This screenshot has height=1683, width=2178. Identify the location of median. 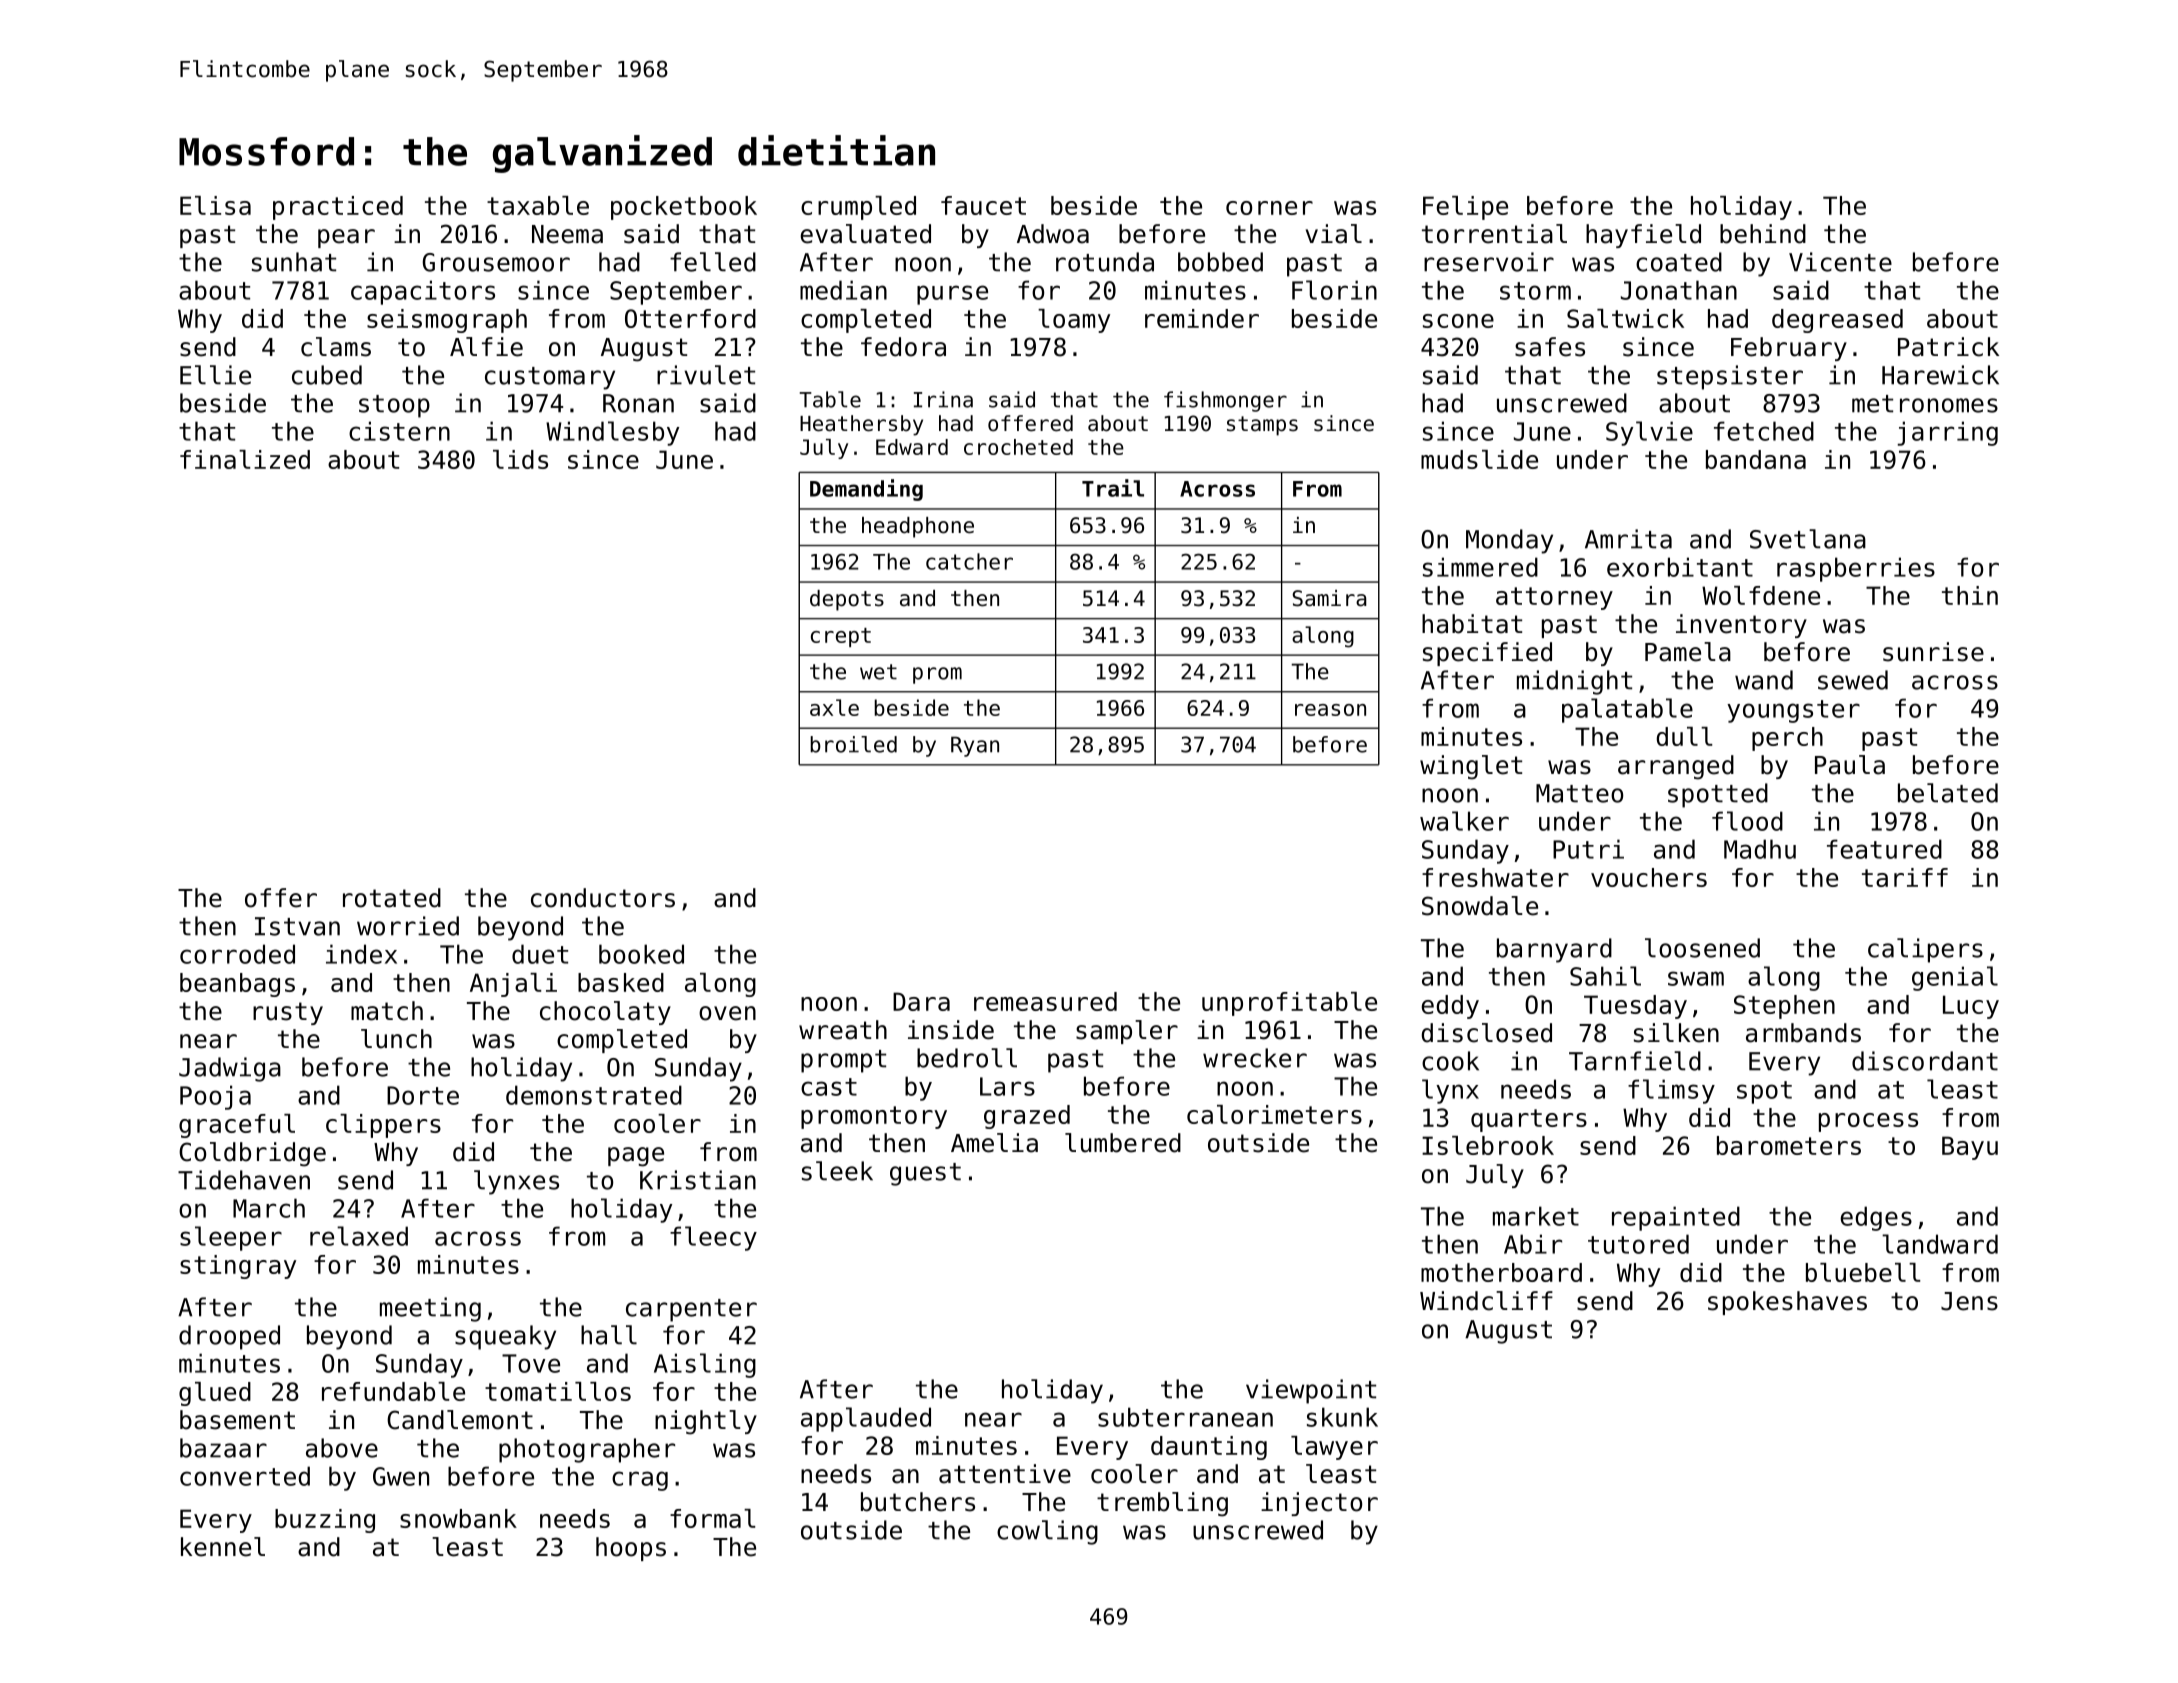
(843, 290).
